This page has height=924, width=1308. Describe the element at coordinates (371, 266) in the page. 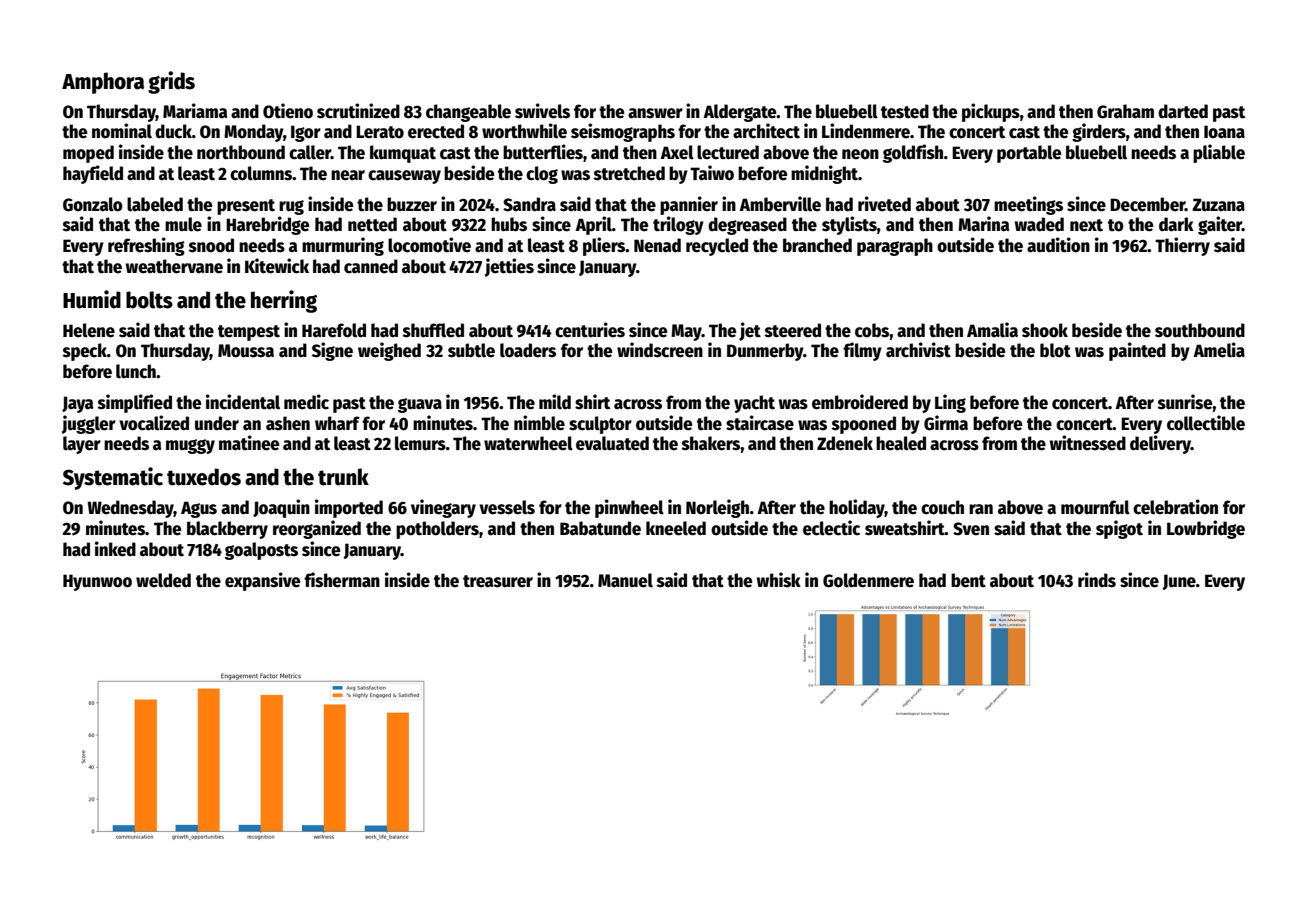

I see `canned` at that location.
